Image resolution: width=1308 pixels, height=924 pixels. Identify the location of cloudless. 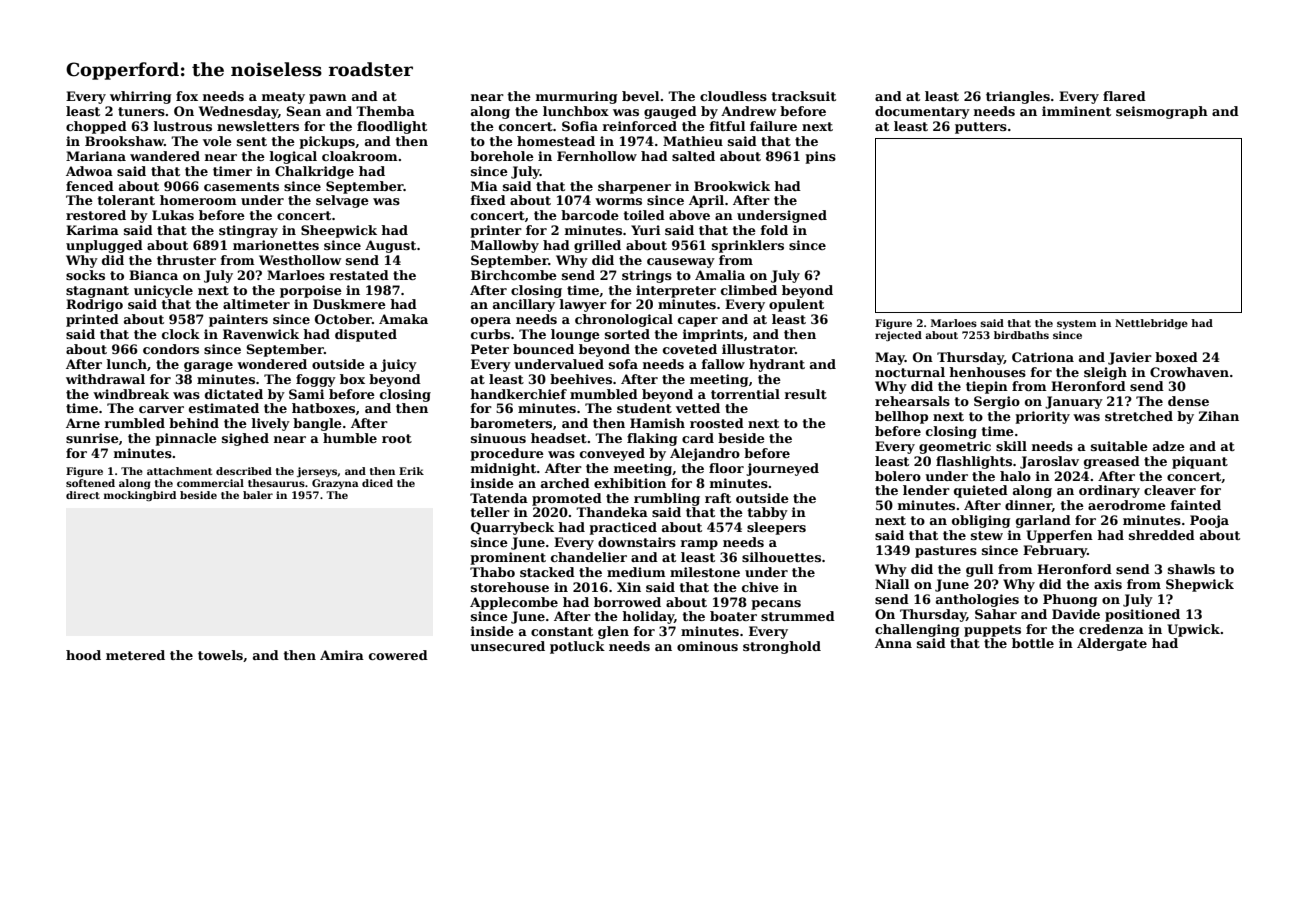
(733, 96).
